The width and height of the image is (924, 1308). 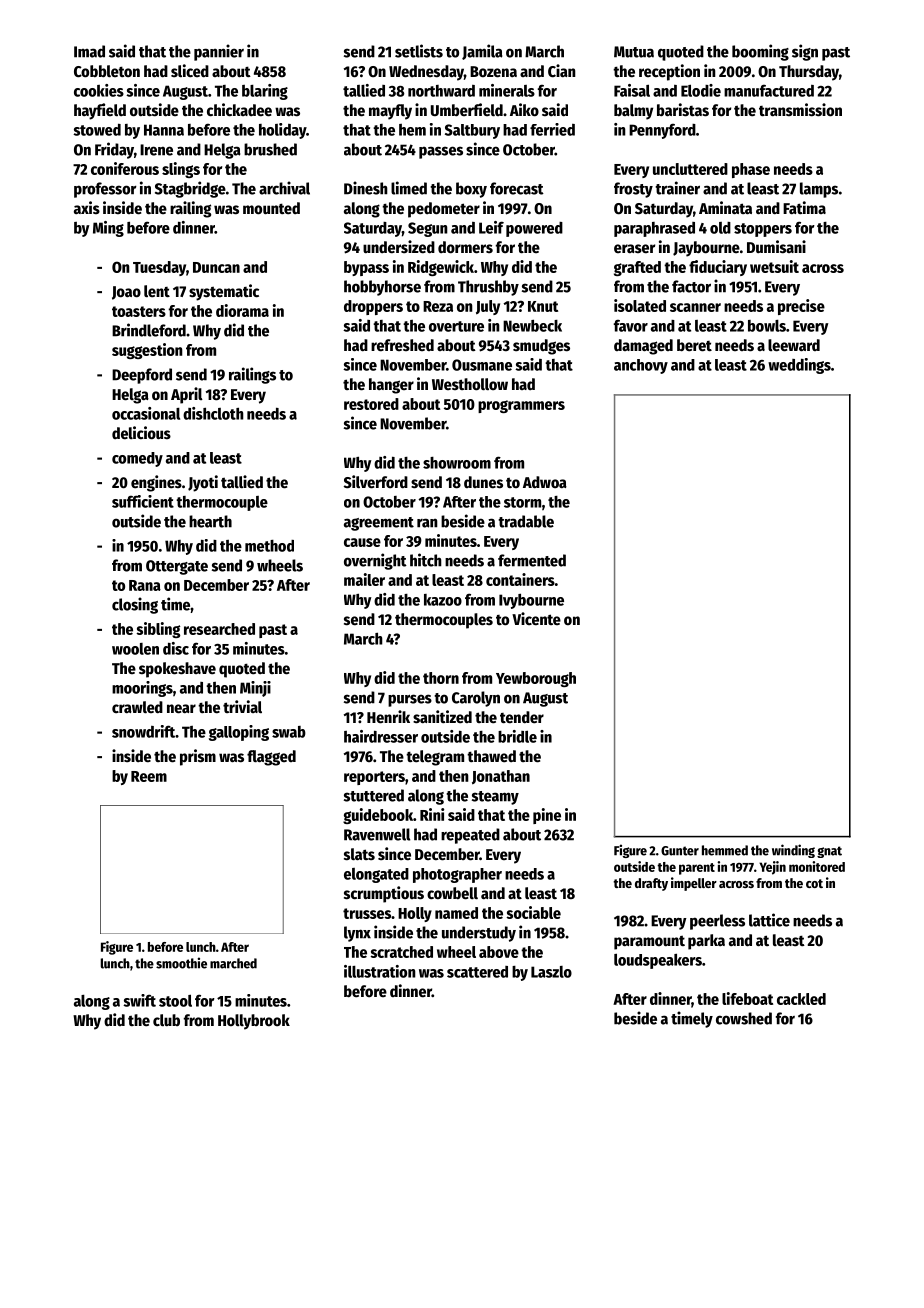 I want to click on stuttered, so click(x=374, y=795).
